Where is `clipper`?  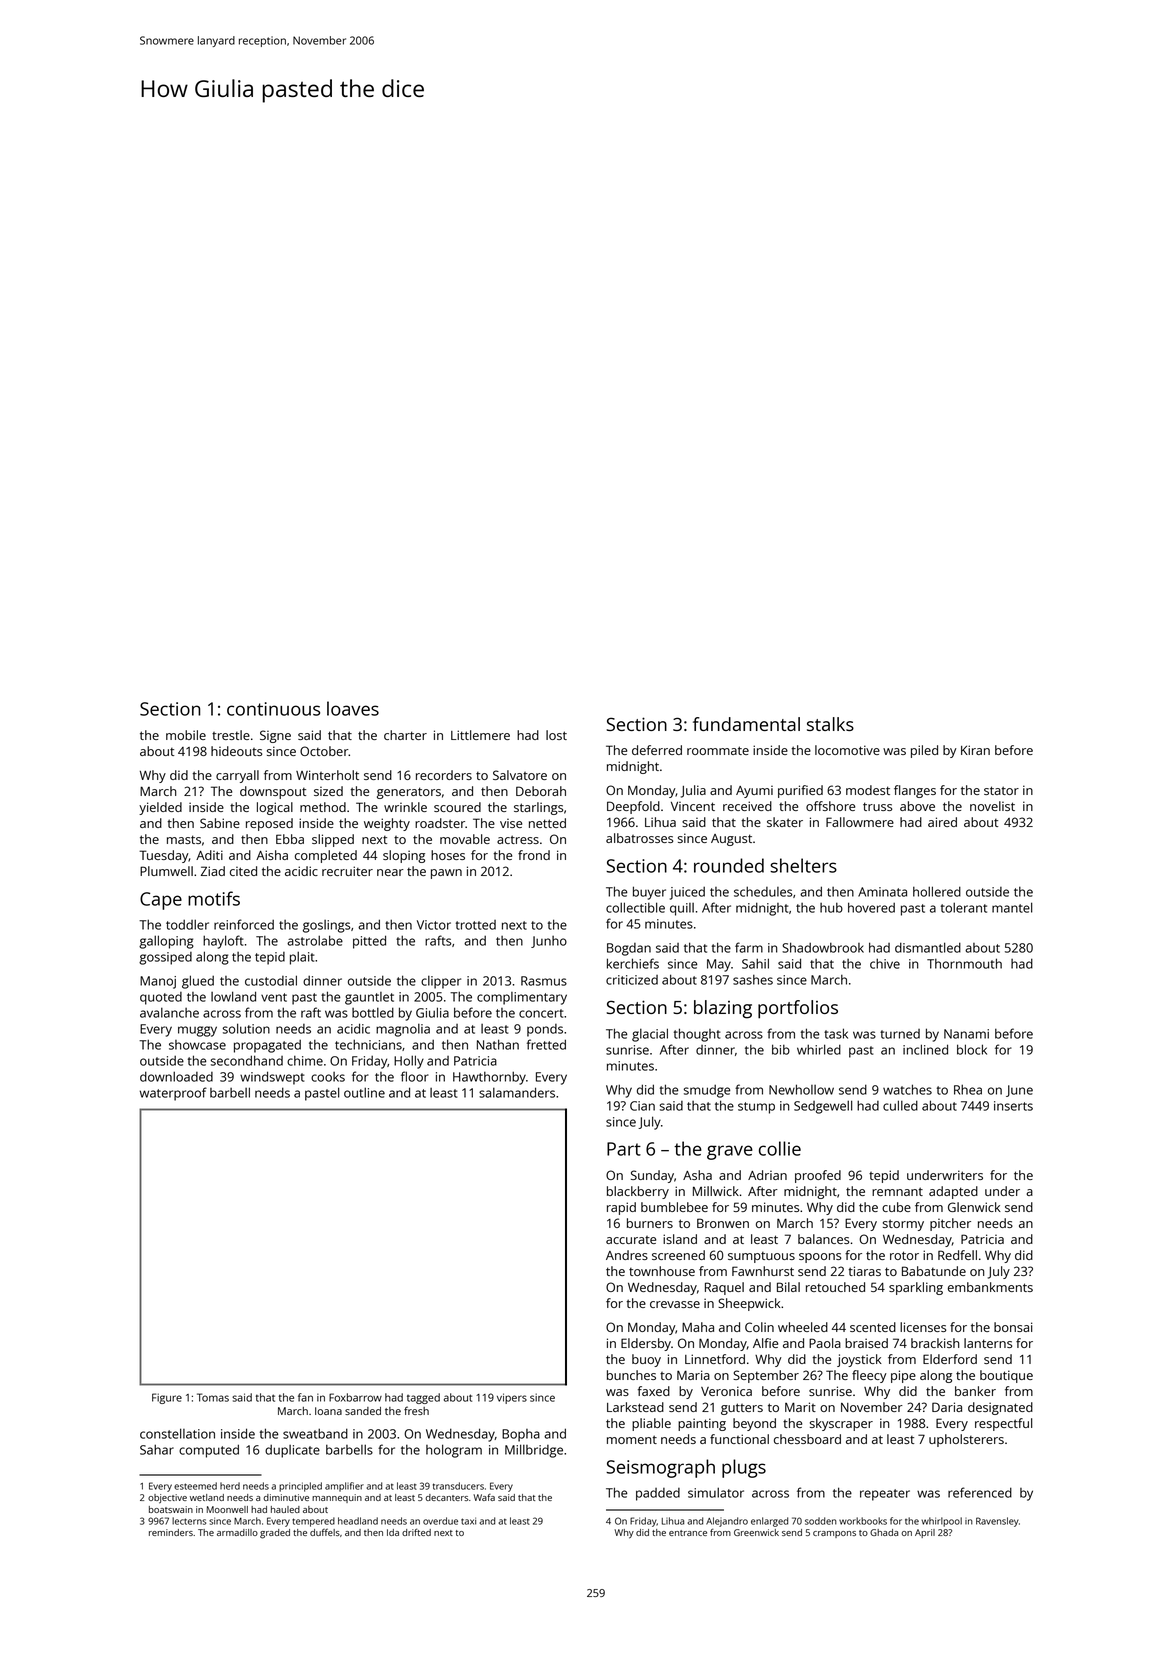
clipper is located at coordinates (441, 982).
